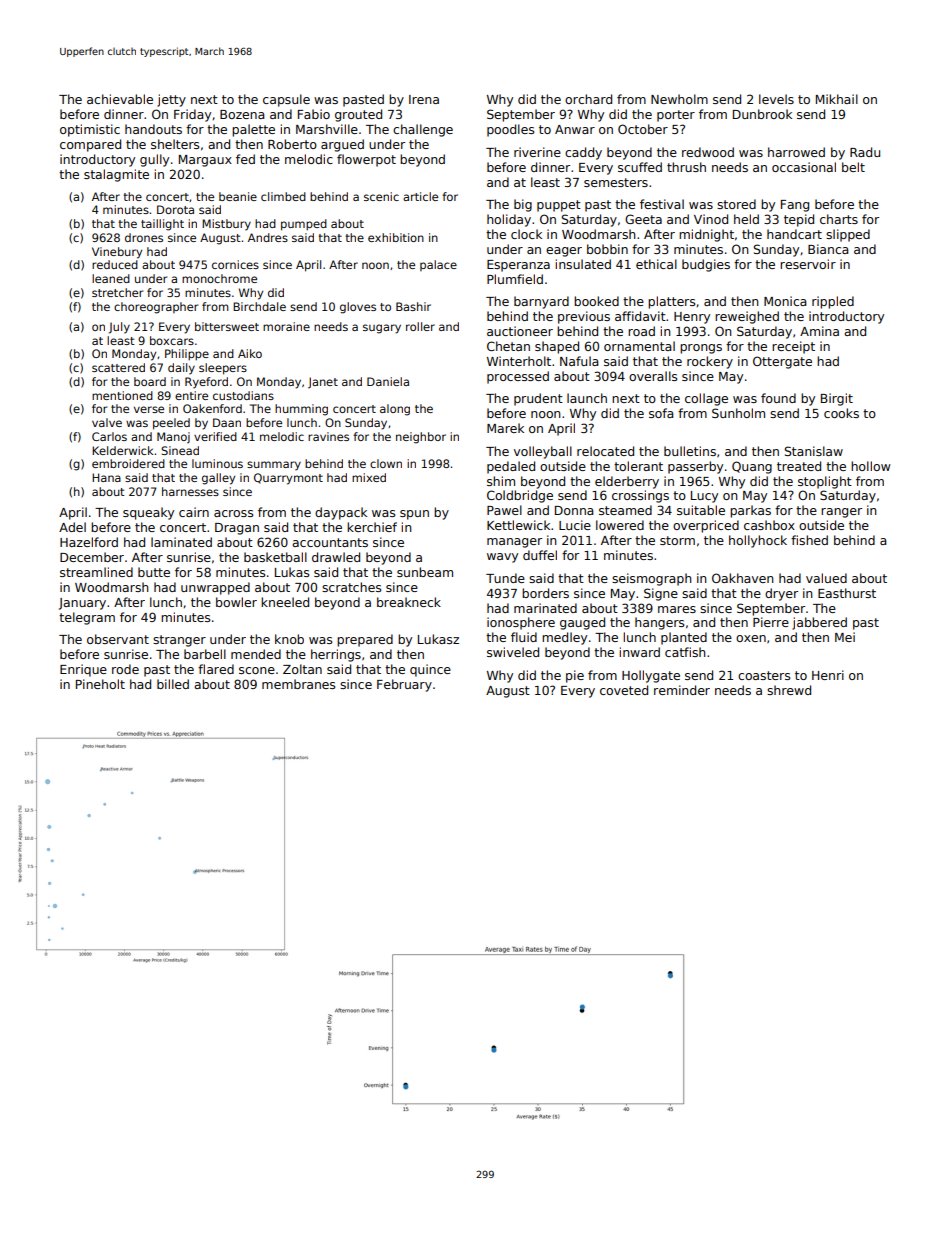 Image resolution: width=952 pixels, height=1233 pixels. Describe the element at coordinates (785, 301) in the document. I see `Monica` at that location.
